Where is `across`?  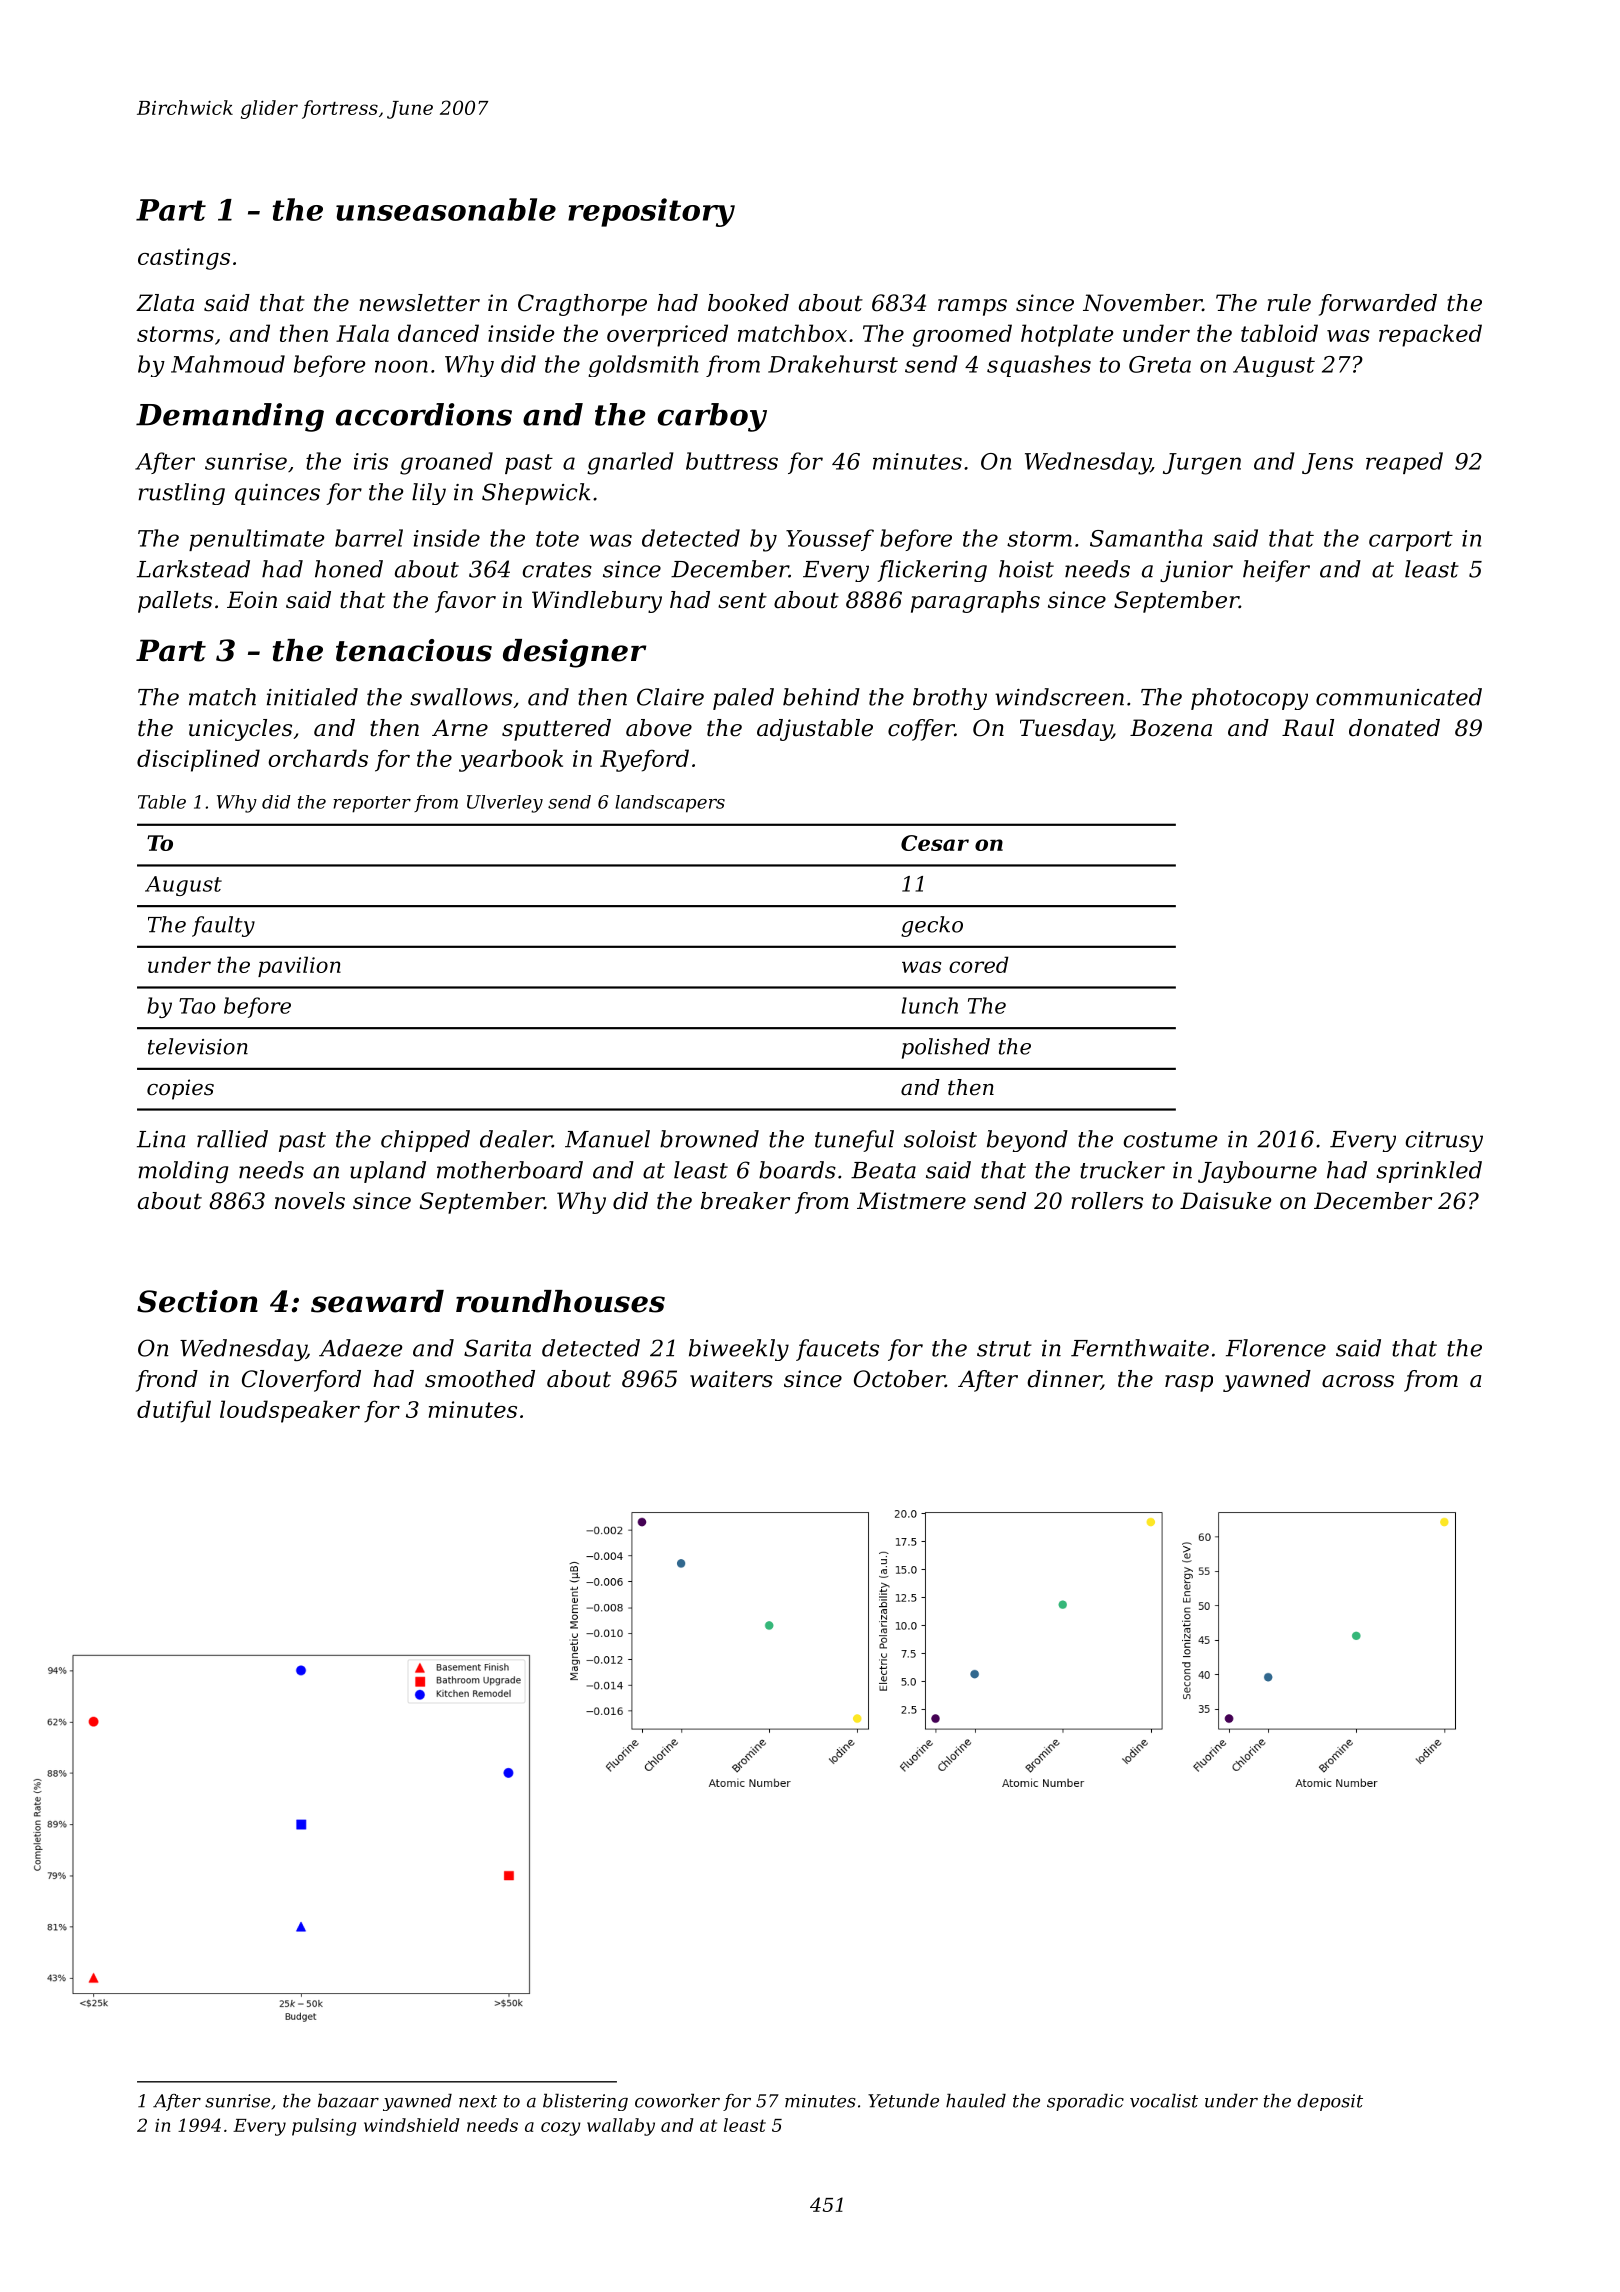
across is located at coordinates (1358, 1381).
